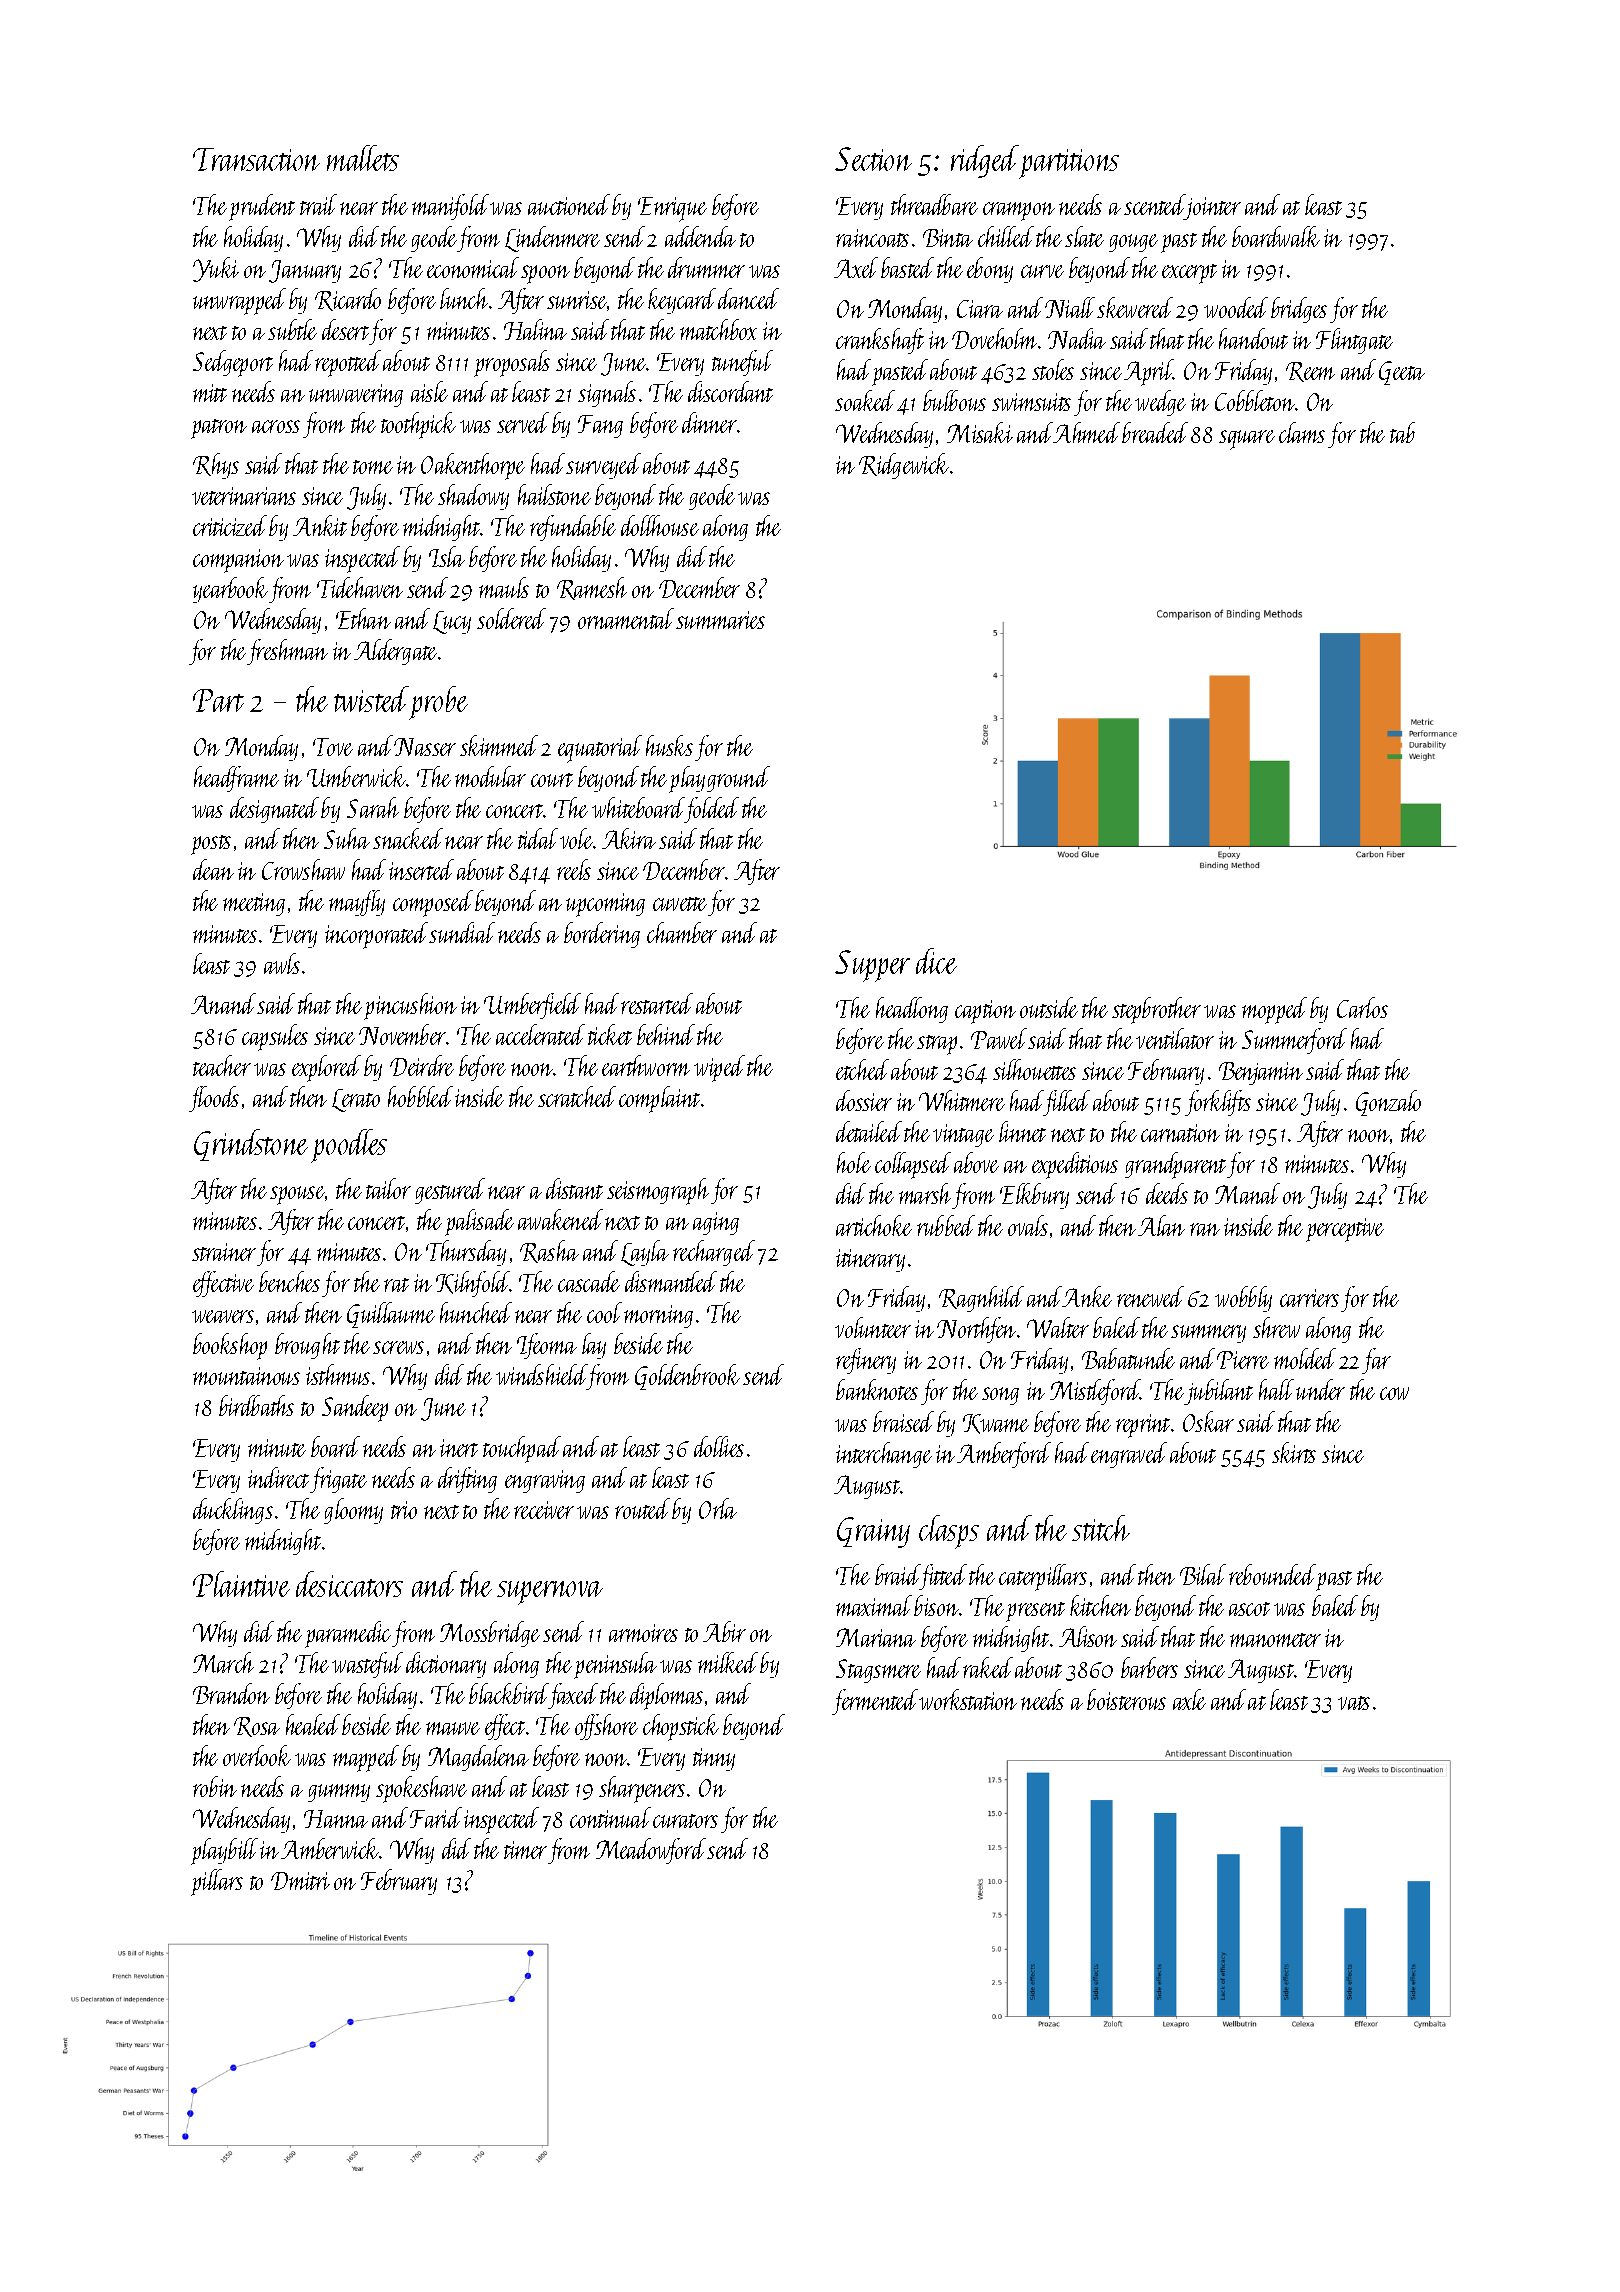 The height and width of the page is (2292, 1620). What do you see at coordinates (660, 525) in the page?
I see `dollhouse` at bounding box center [660, 525].
